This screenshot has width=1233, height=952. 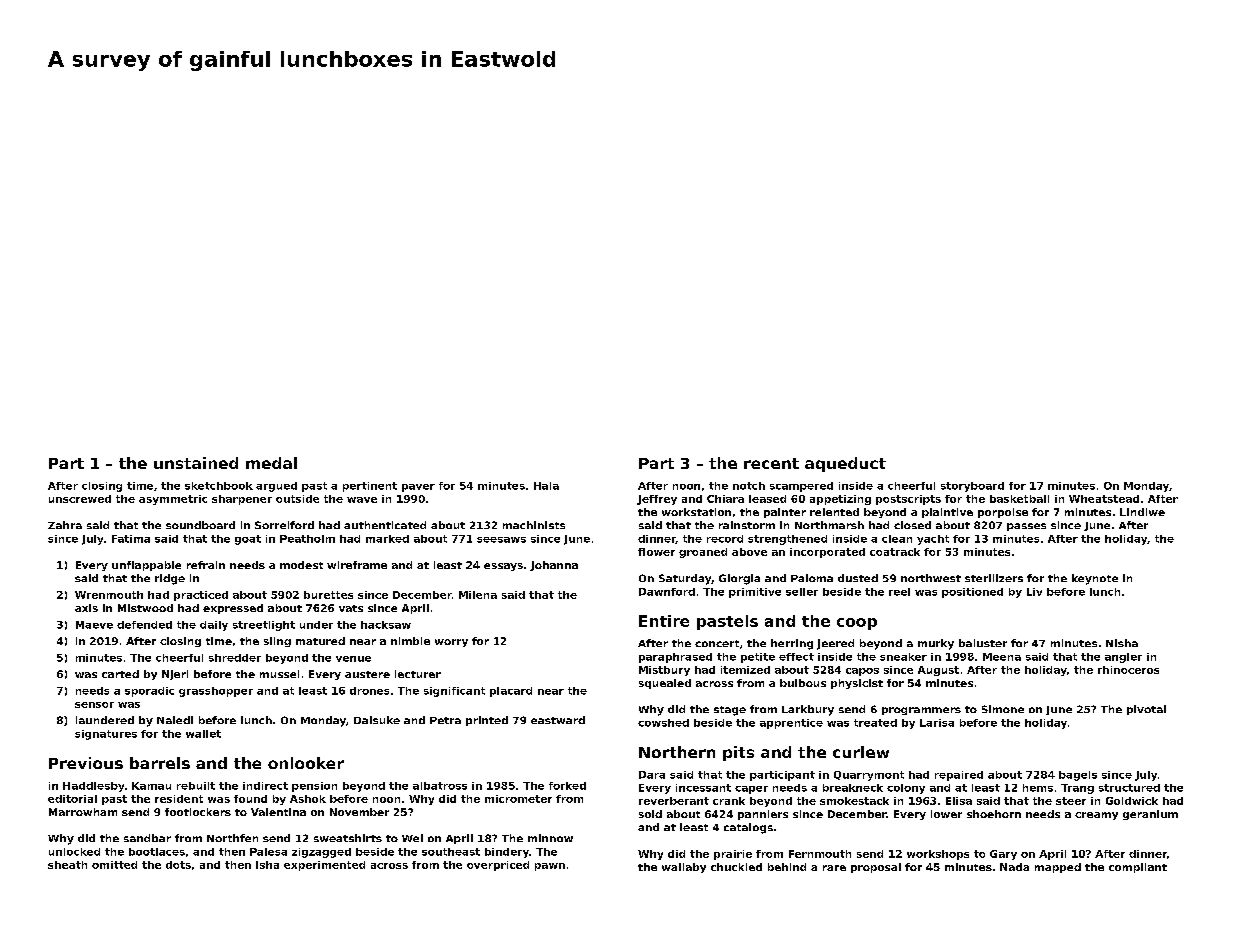 I want to click on Jeffrey, so click(x=657, y=500).
